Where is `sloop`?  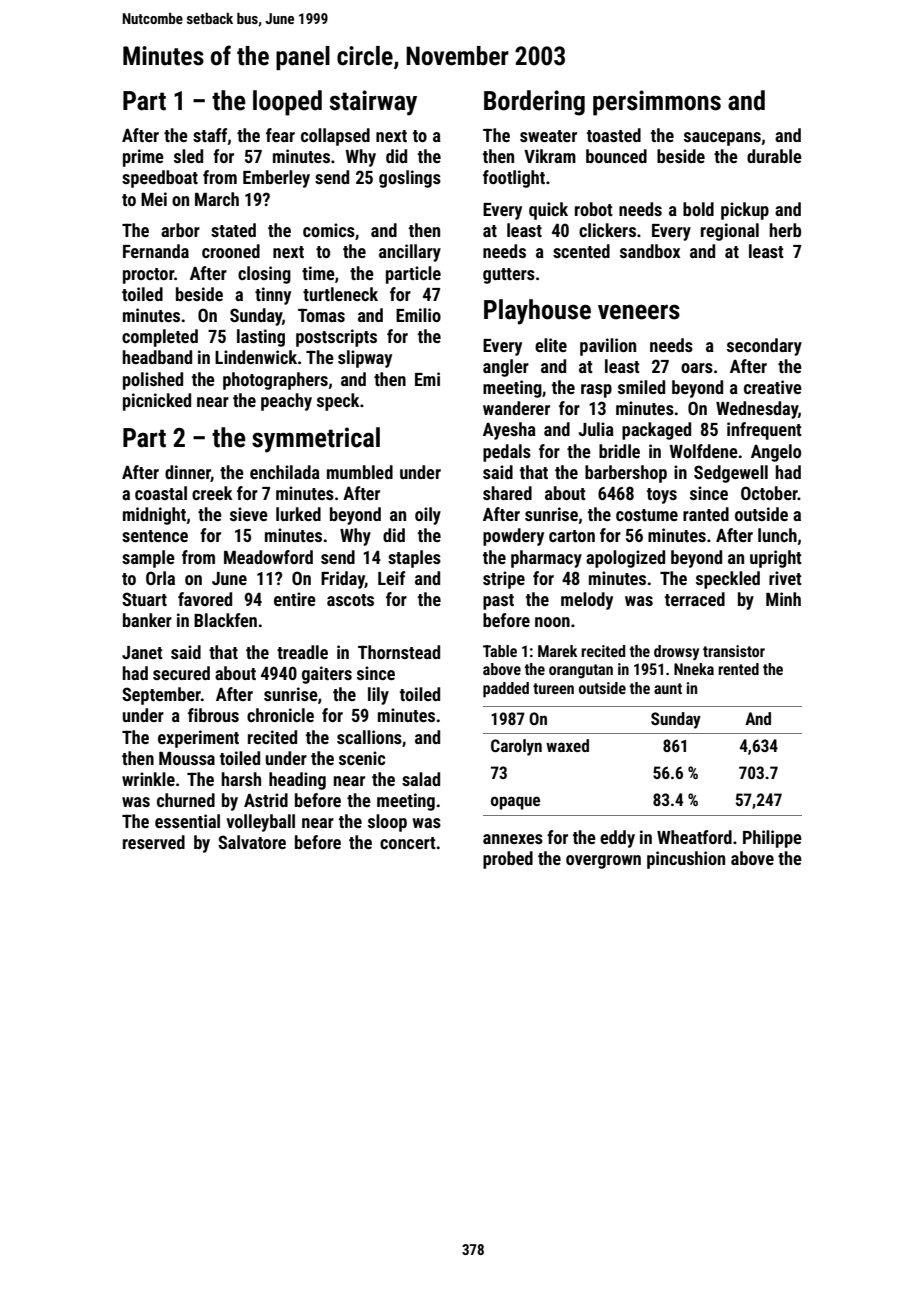
sloop is located at coordinates (387, 823).
